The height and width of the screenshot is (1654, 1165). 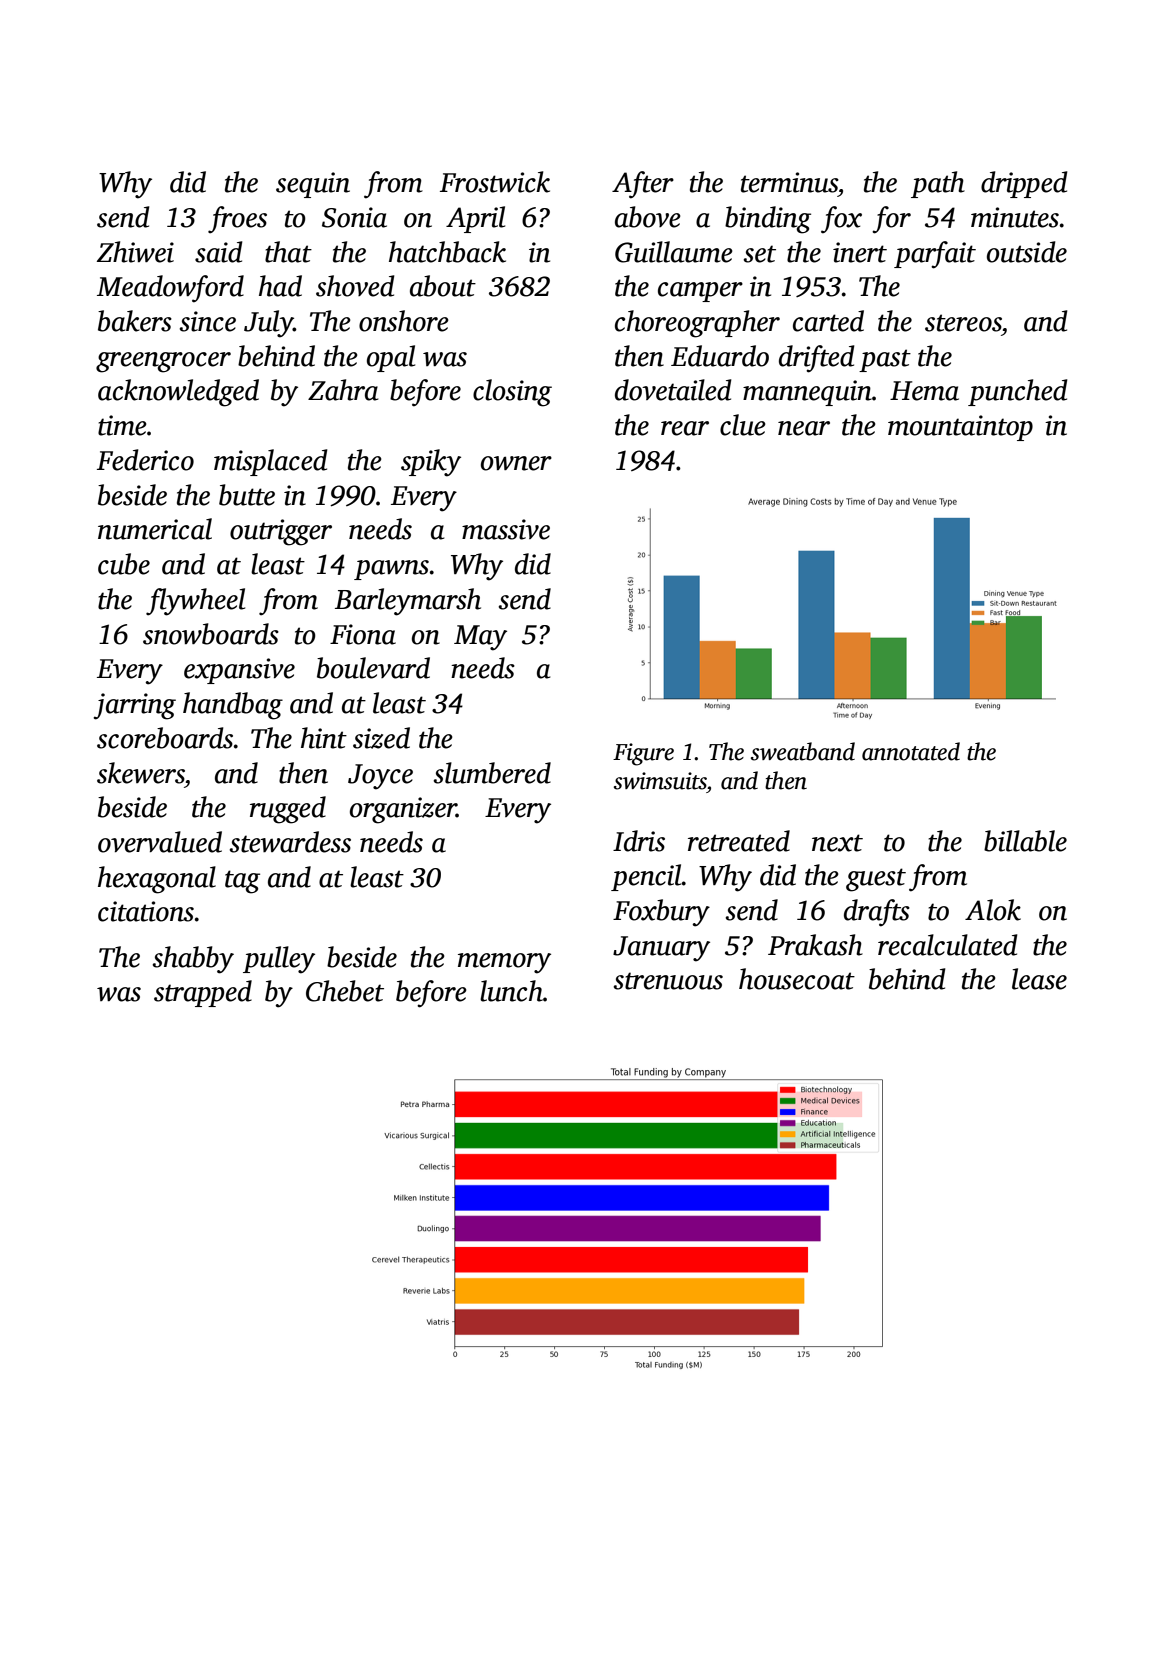 I want to click on annotated, so click(x=911, y=751).
